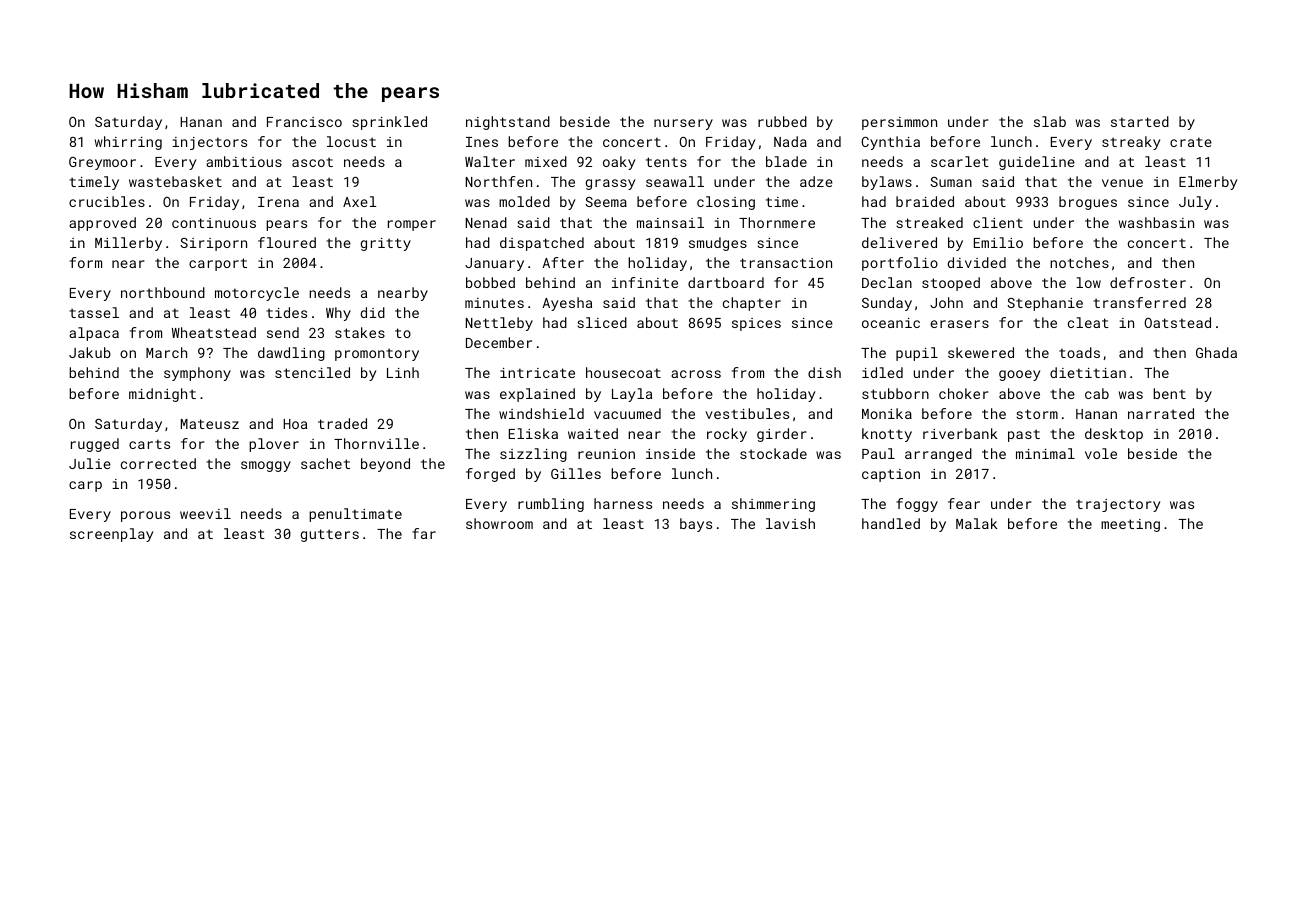 The width and height of the screenshot is (1308, 924). What do you see at coordinates (782, 121) in the screenshot?
I see `rubbed` at bounding box center [782, 121].
